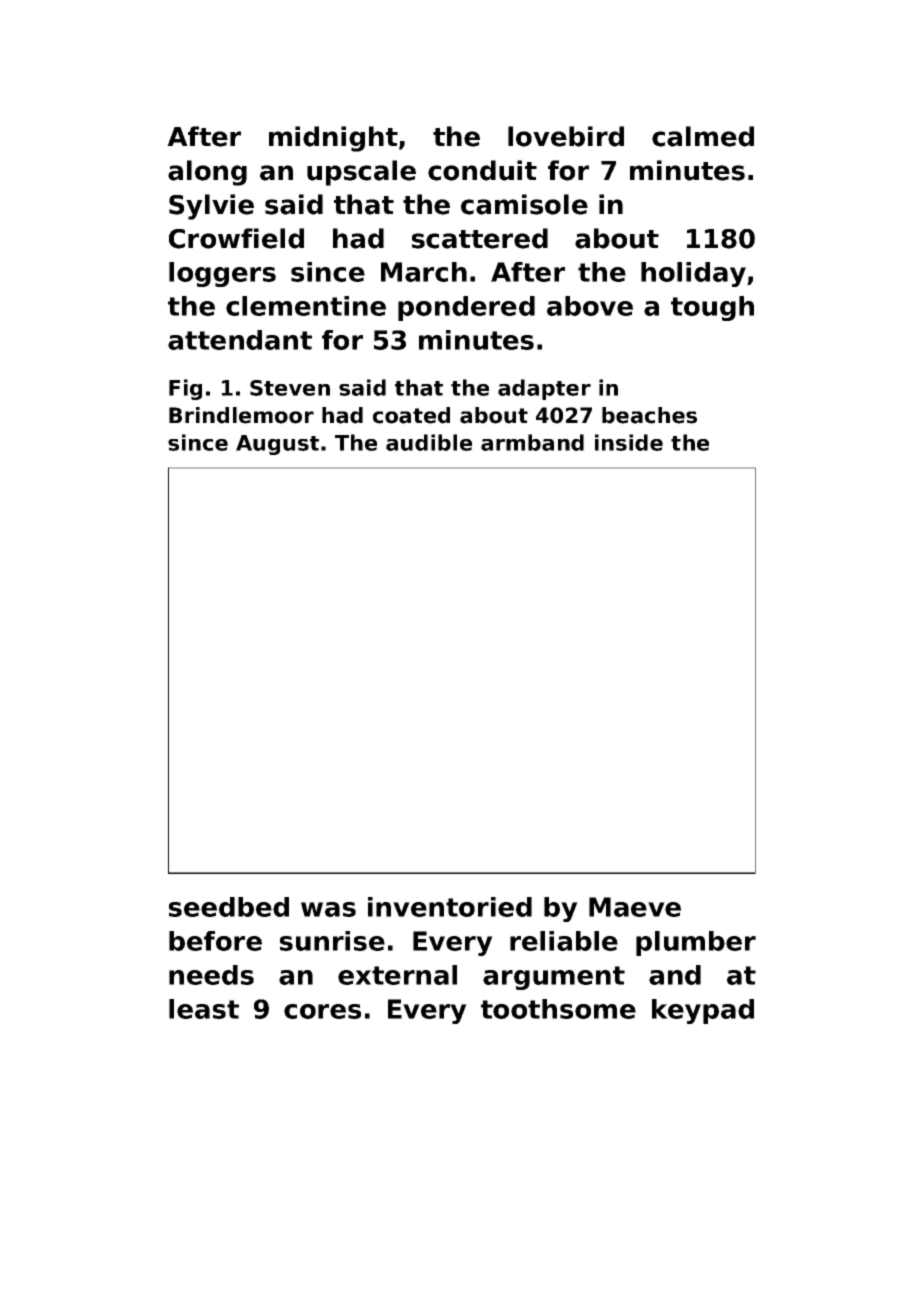  I want to click on lovebird, so click(566, 136).
